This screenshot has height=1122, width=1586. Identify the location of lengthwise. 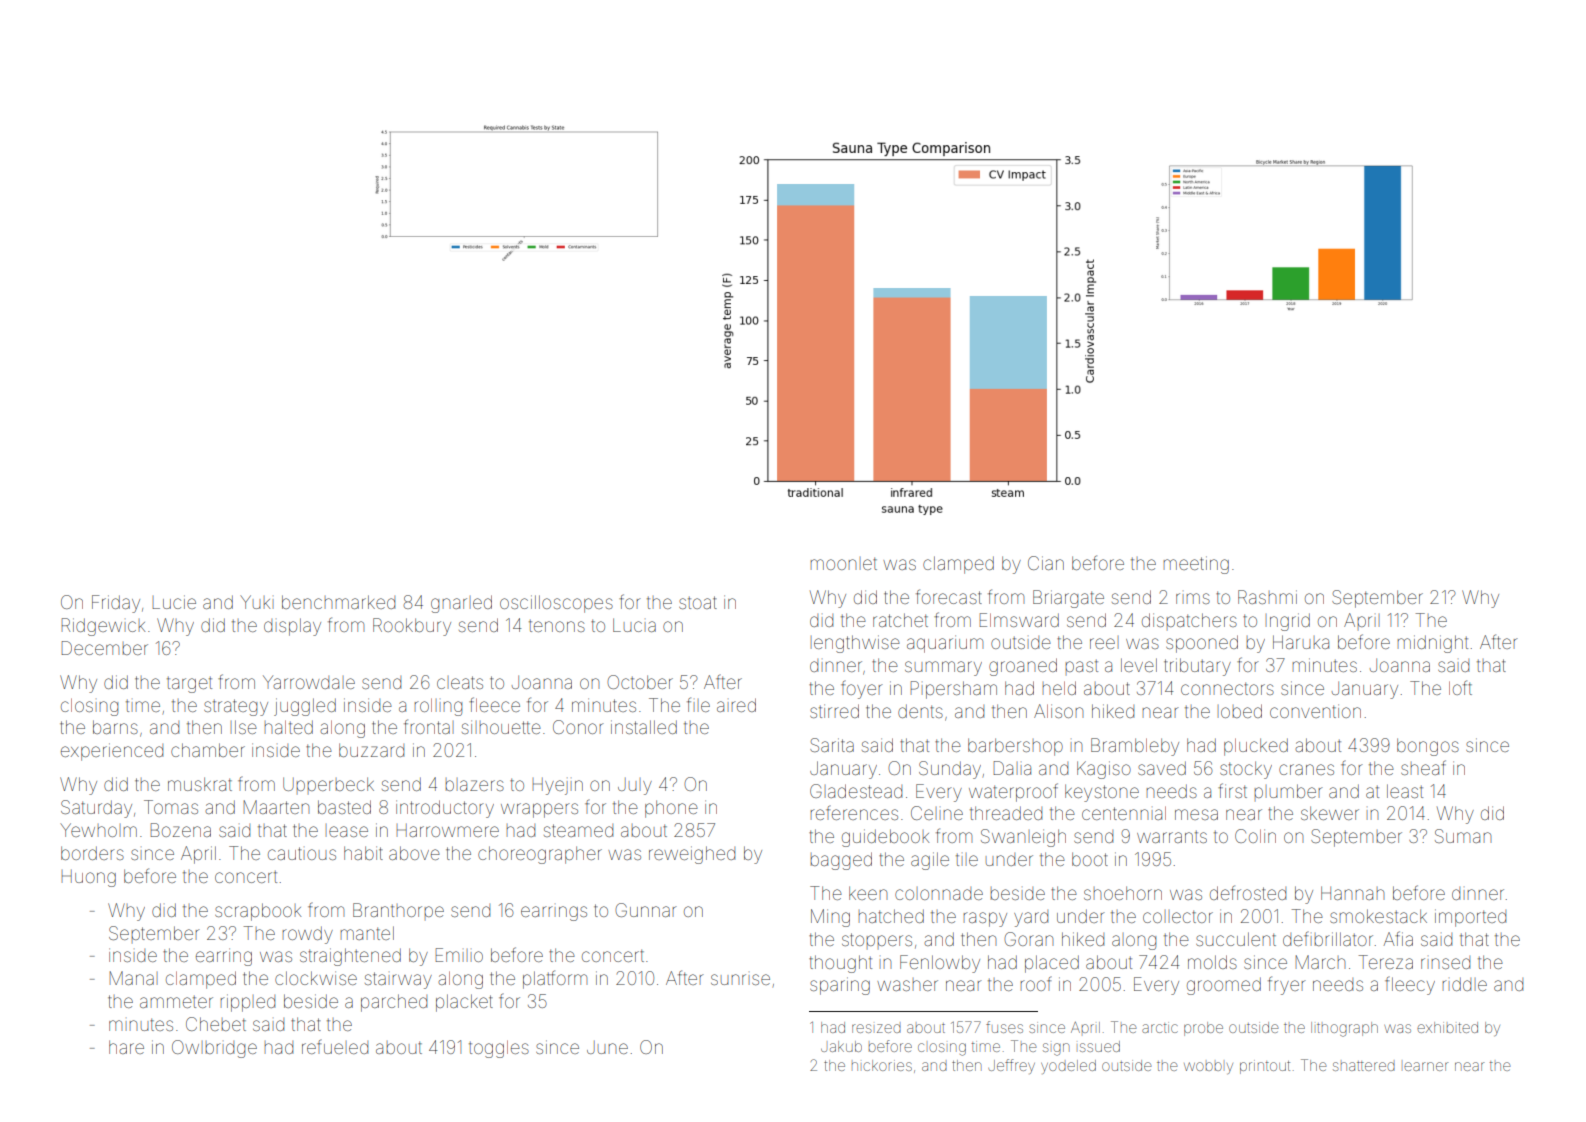
(857, 644).
